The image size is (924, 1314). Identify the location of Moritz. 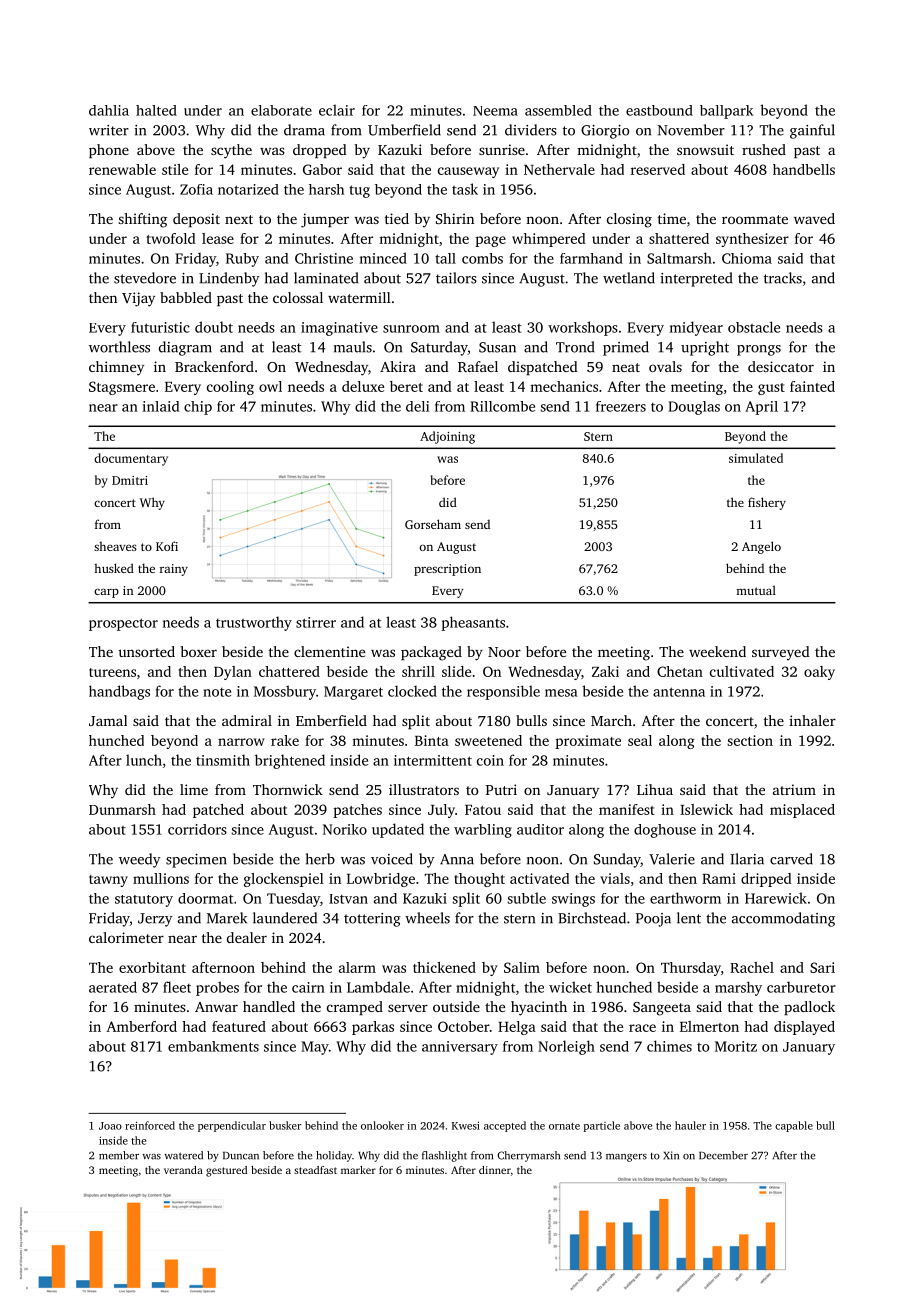
(736, 1046).
